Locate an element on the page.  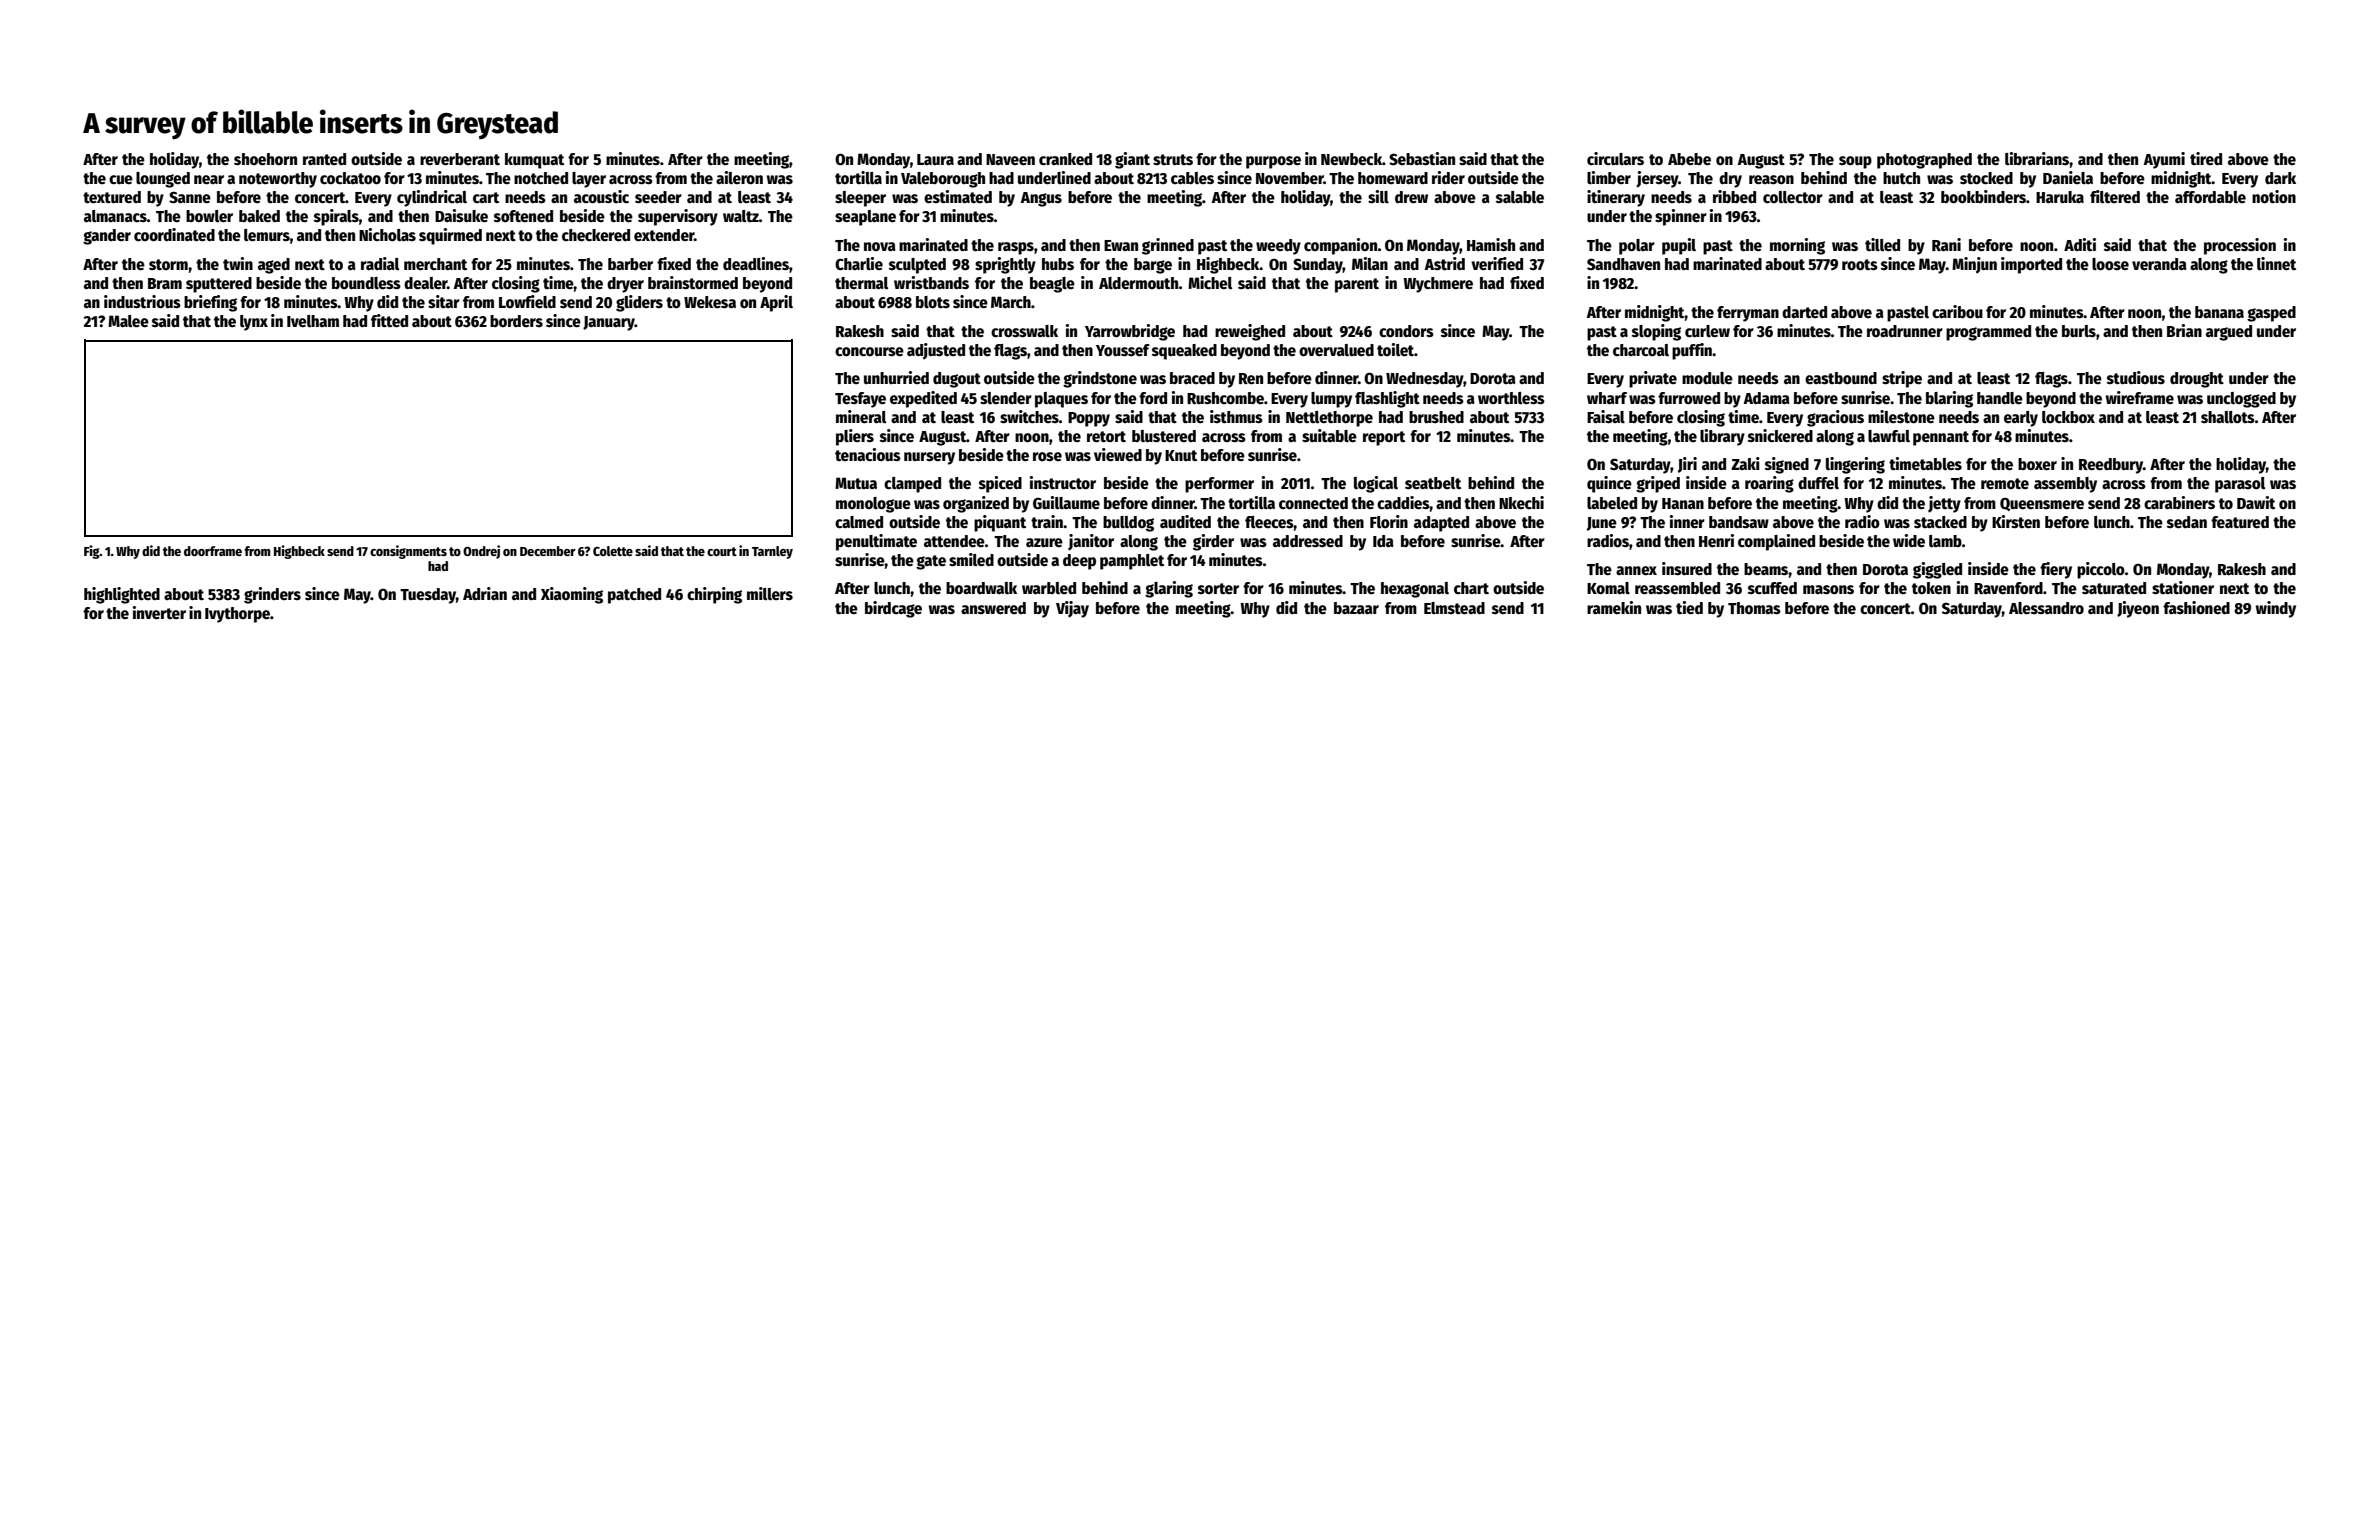
blots is located at coordinates (933, 302).
